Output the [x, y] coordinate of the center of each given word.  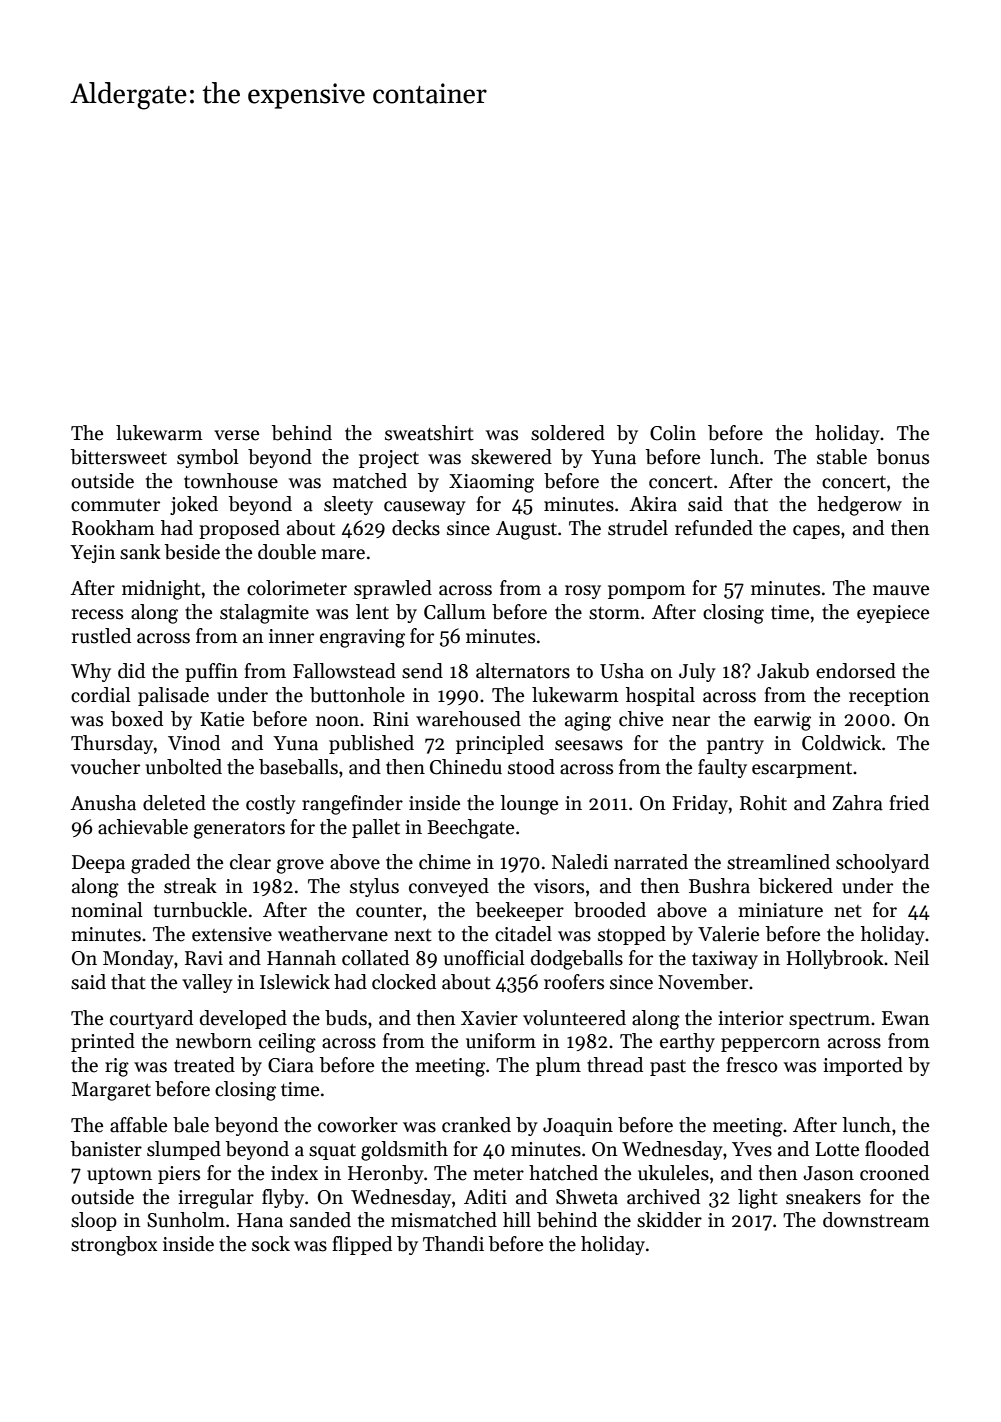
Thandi [453, 1244]
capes [816, 532]
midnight [161, 590]
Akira [653, 504]
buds [346, 1018]
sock [271, 1244]
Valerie [728, 934]
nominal [107, 910]
